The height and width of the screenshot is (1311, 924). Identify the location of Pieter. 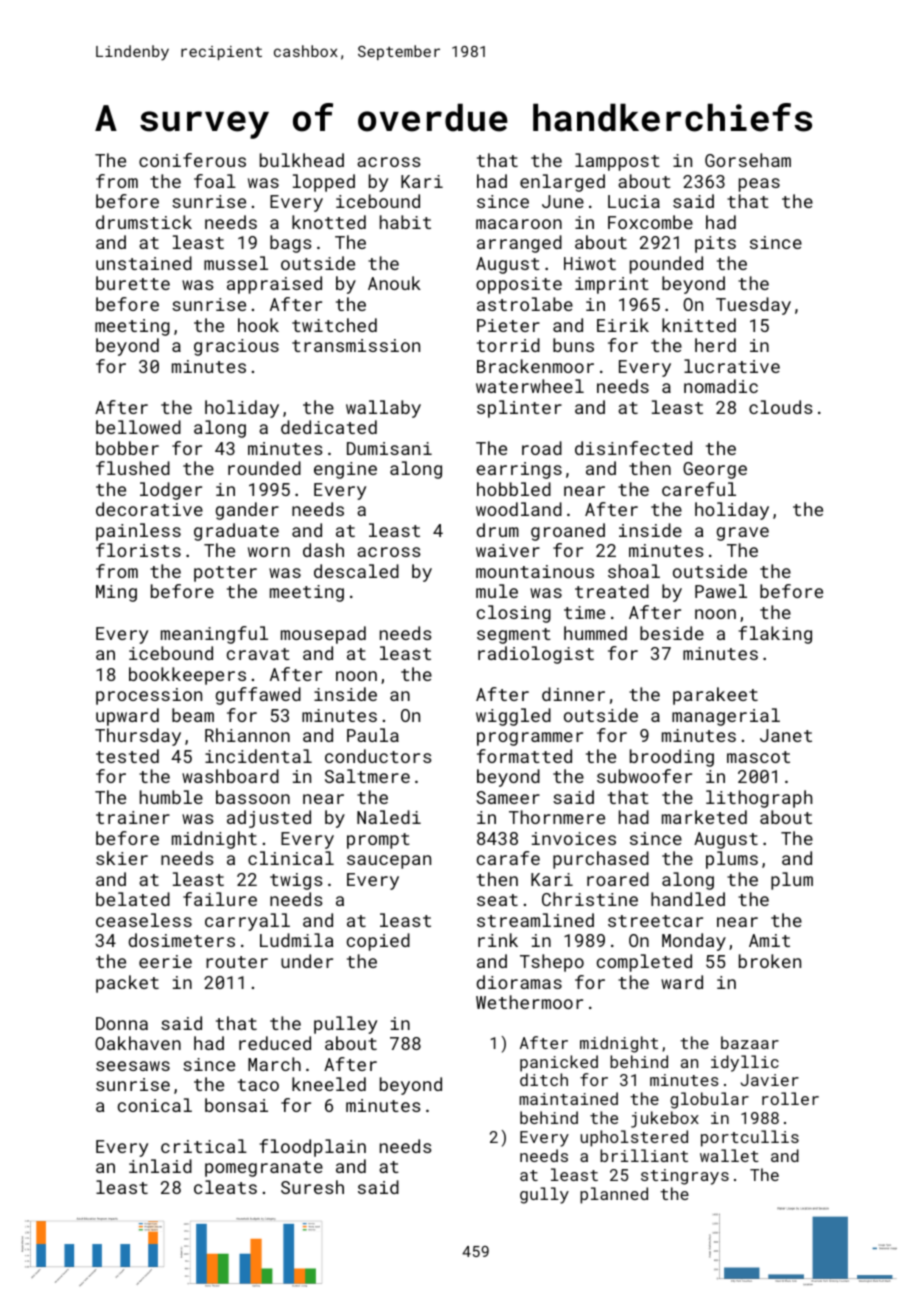
(508, 325).
